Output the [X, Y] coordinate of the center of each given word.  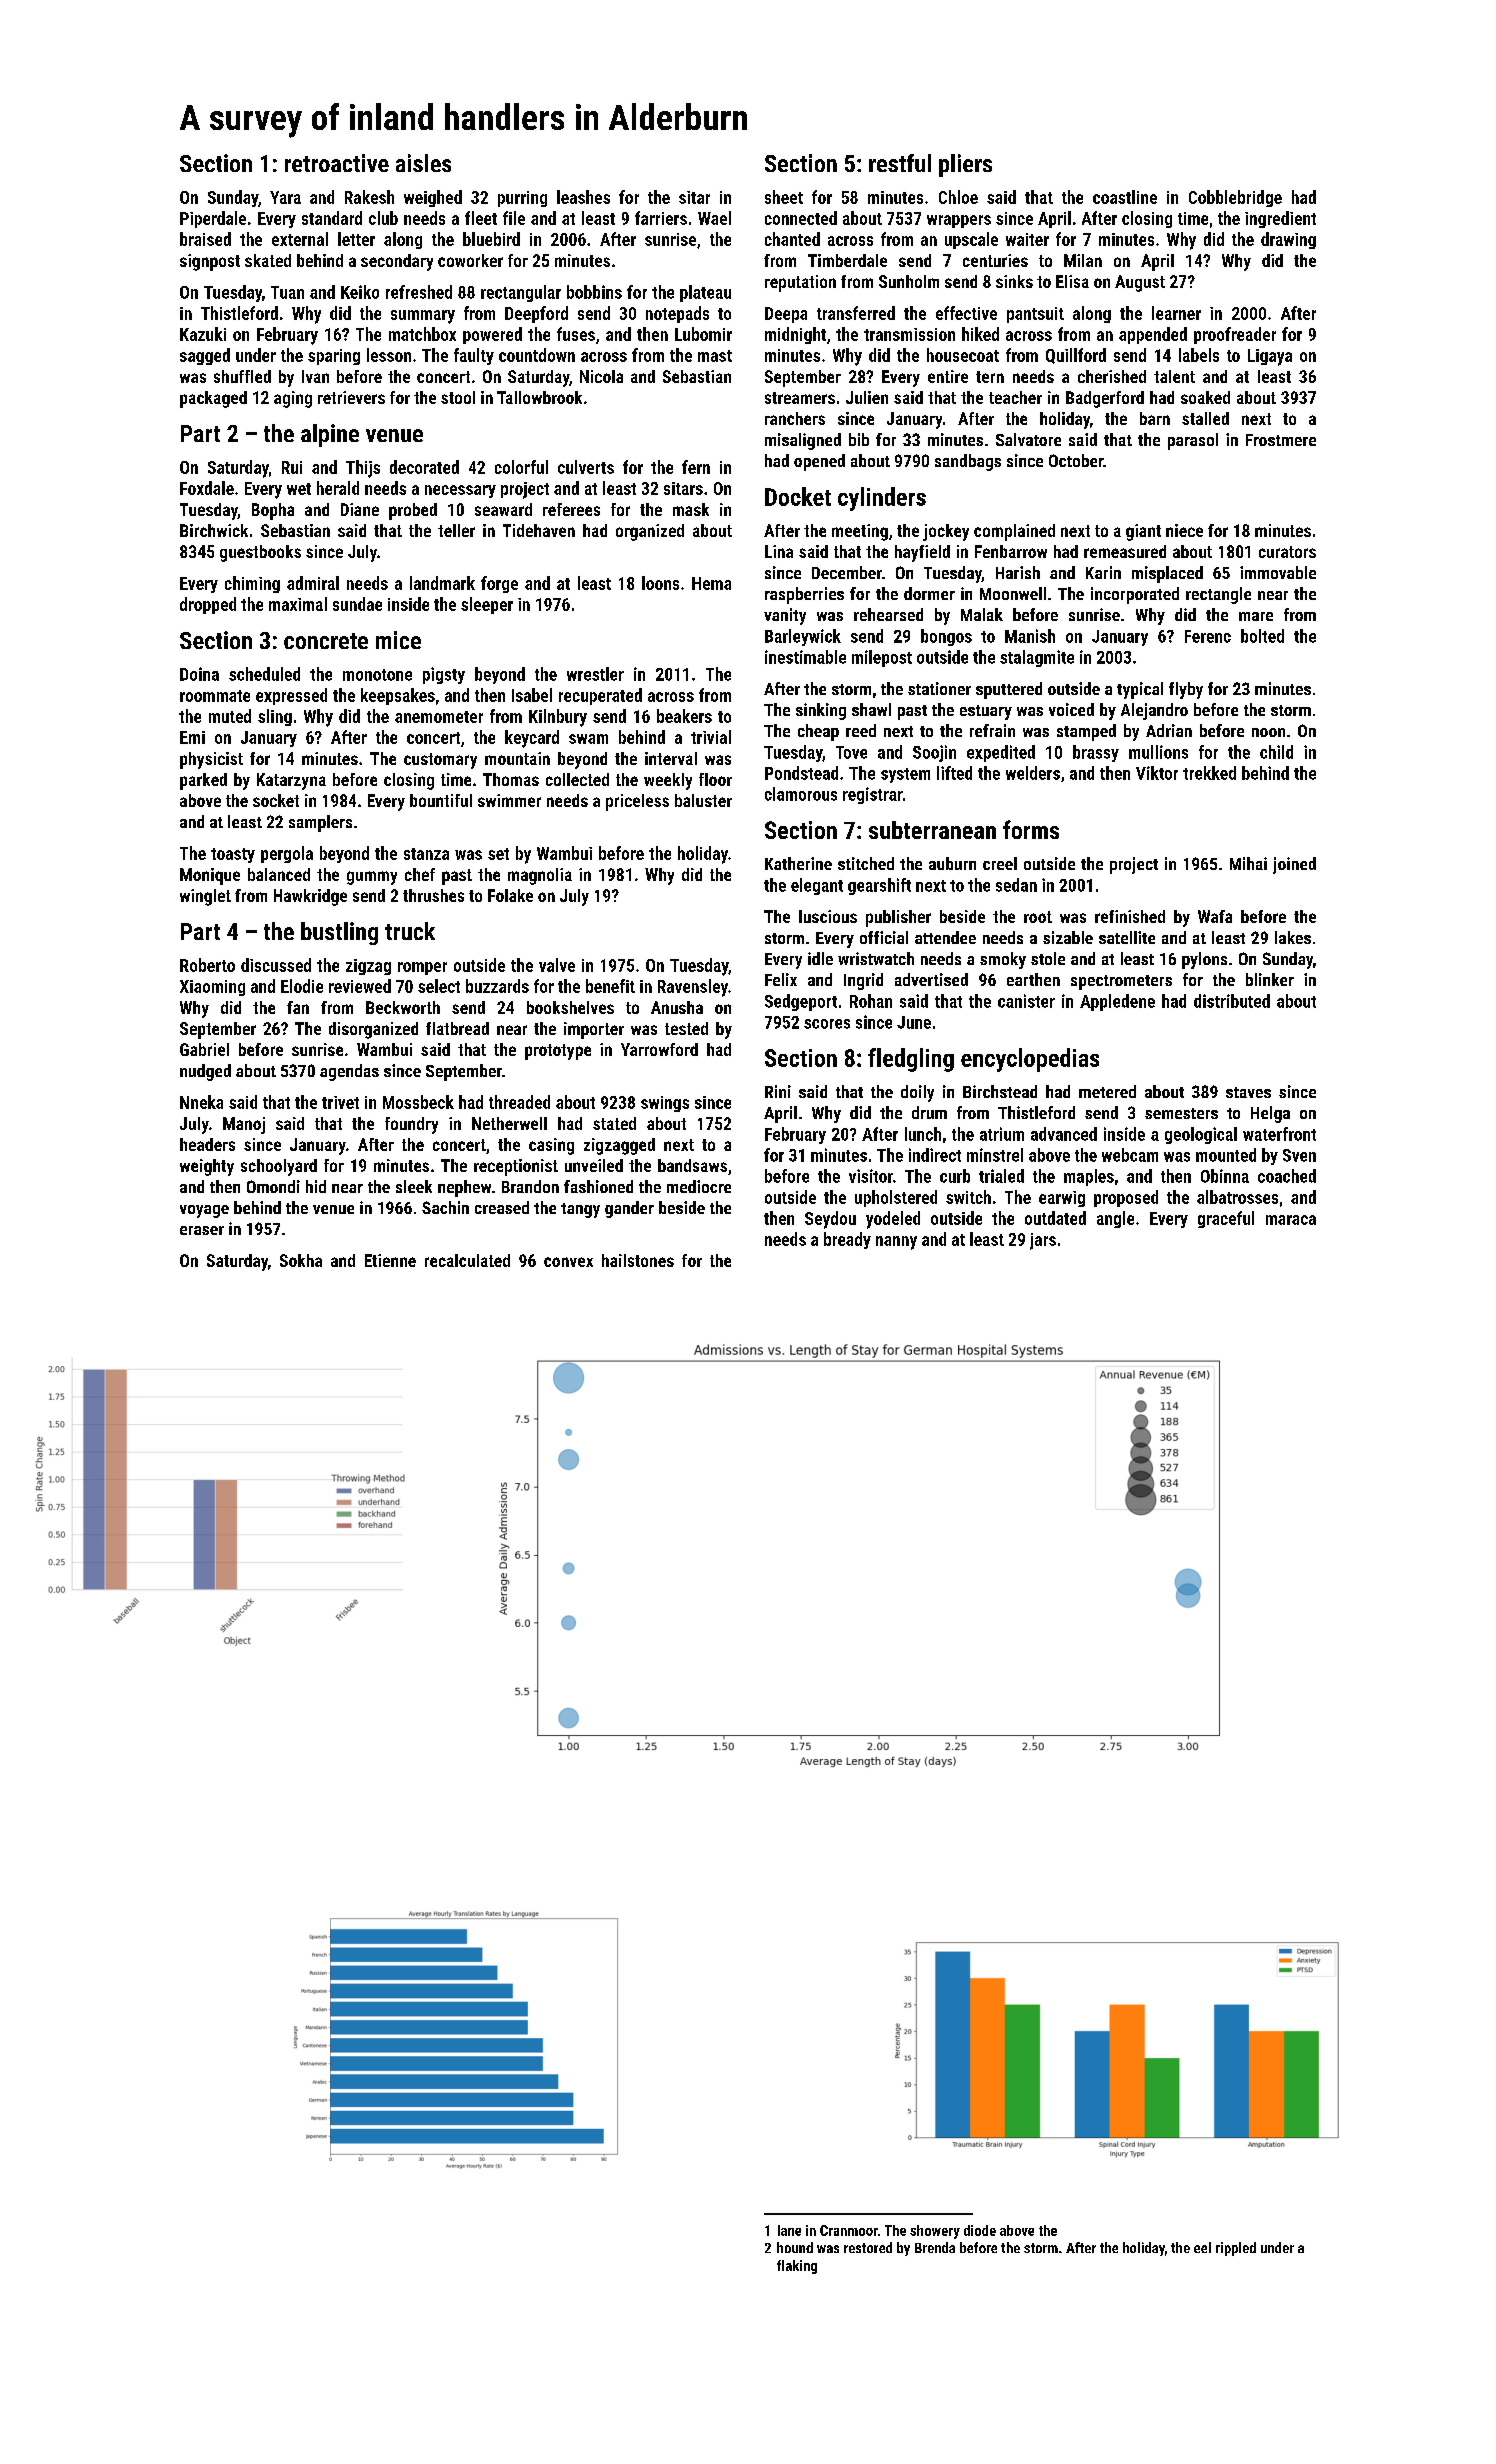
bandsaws [692, 1165]
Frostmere [1281, 440]
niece [1184, 530]
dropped [208, 605]
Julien [867, 397]
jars [1043, 1241]
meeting [860, 532]
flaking [797, 2267]
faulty [474, 356]
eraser [202, 1230]
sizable [1068, 937]
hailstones [638, 1260]
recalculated [467, 1260]
